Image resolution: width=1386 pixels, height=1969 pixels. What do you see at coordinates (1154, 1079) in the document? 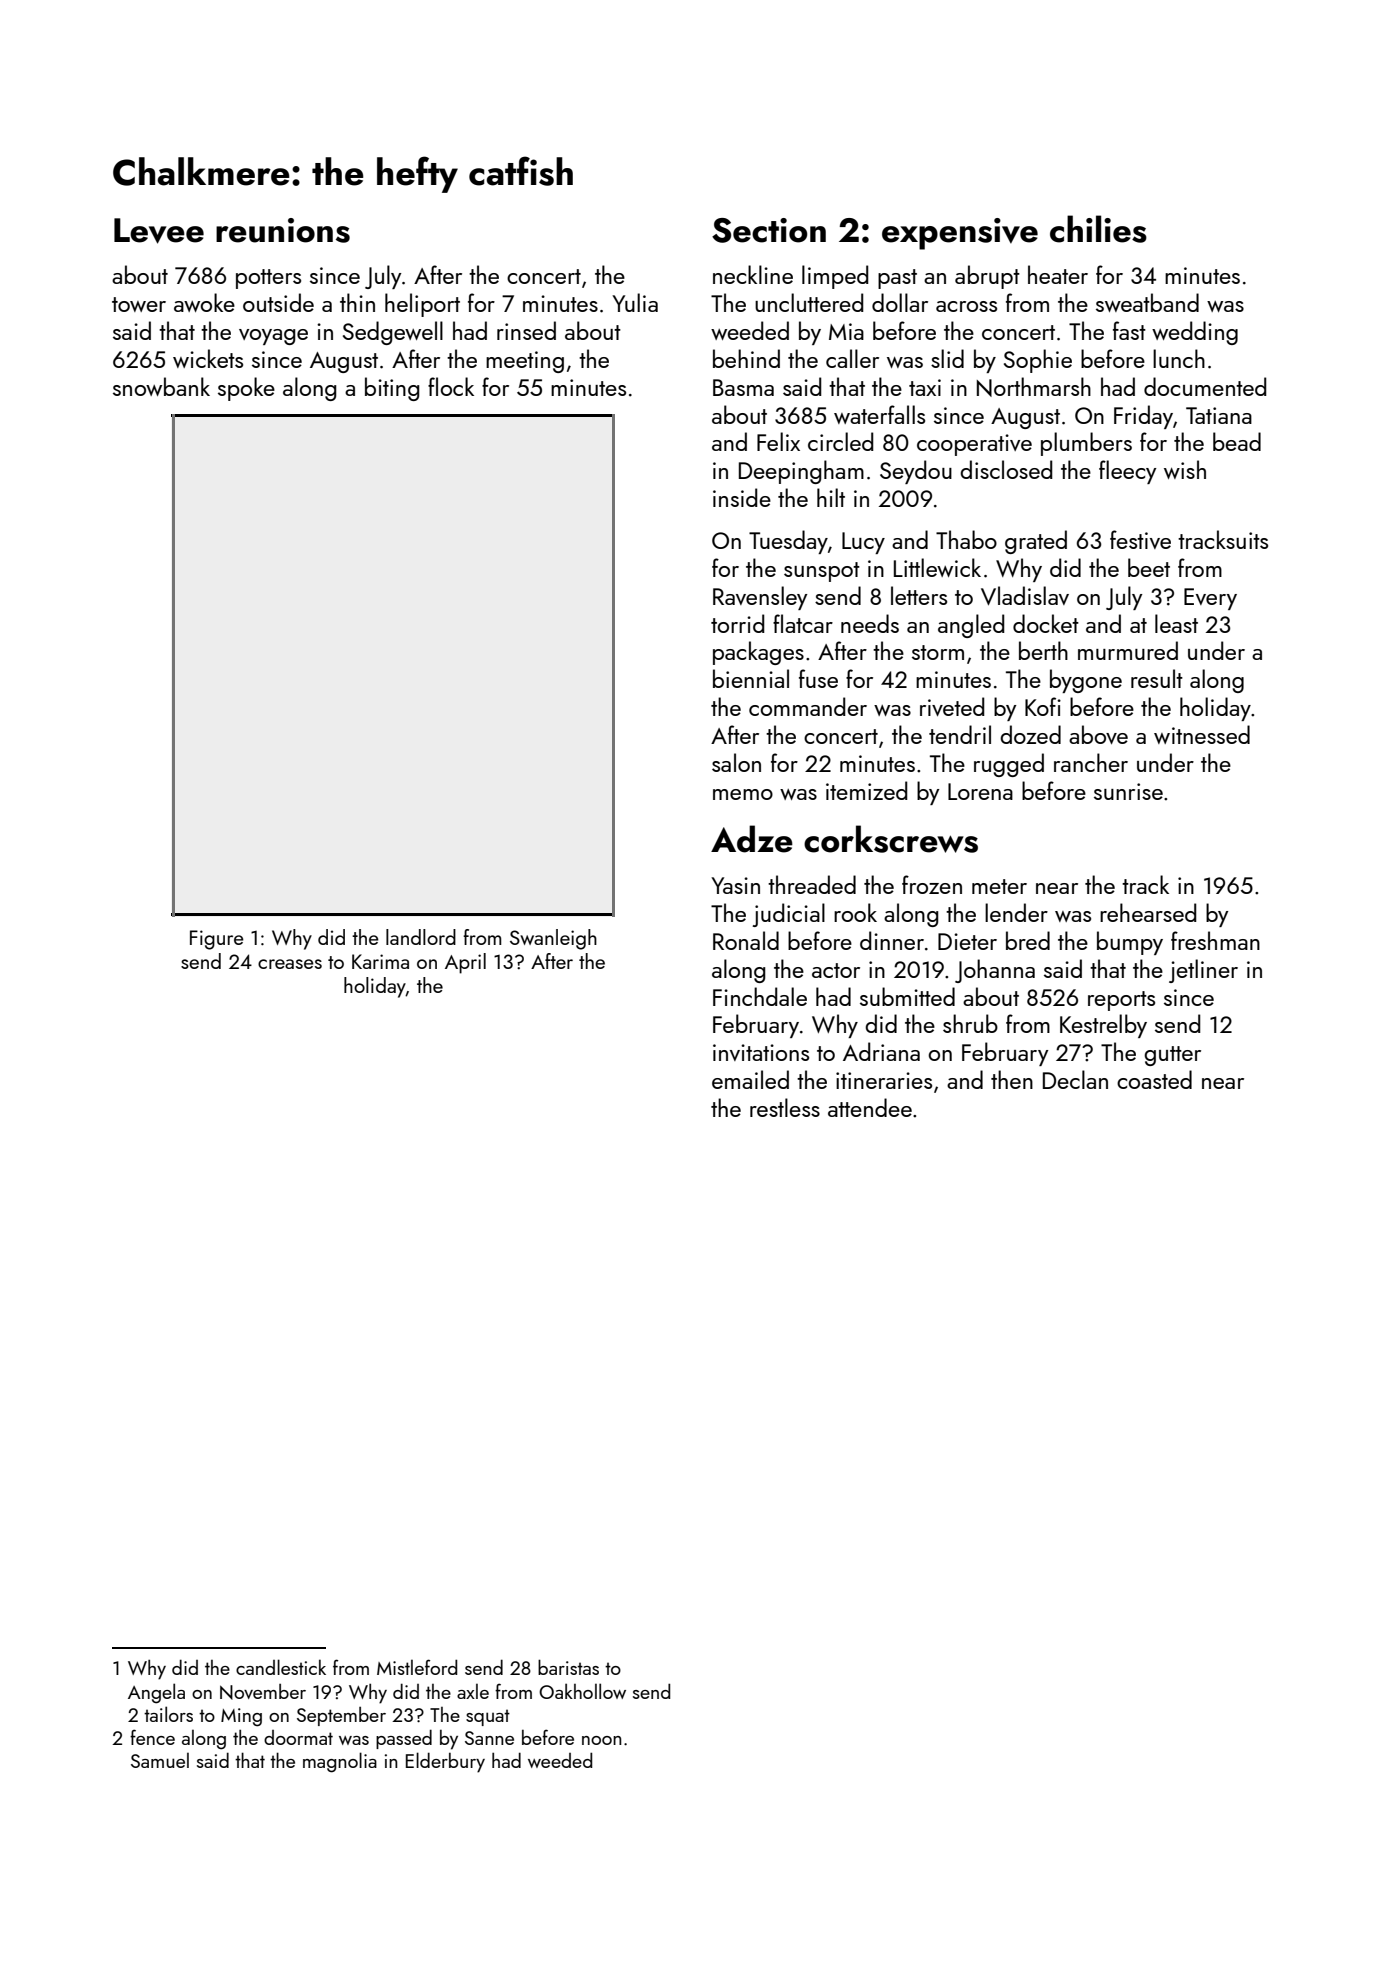
I see `coasted` at bounding box center [1154, 1079].
